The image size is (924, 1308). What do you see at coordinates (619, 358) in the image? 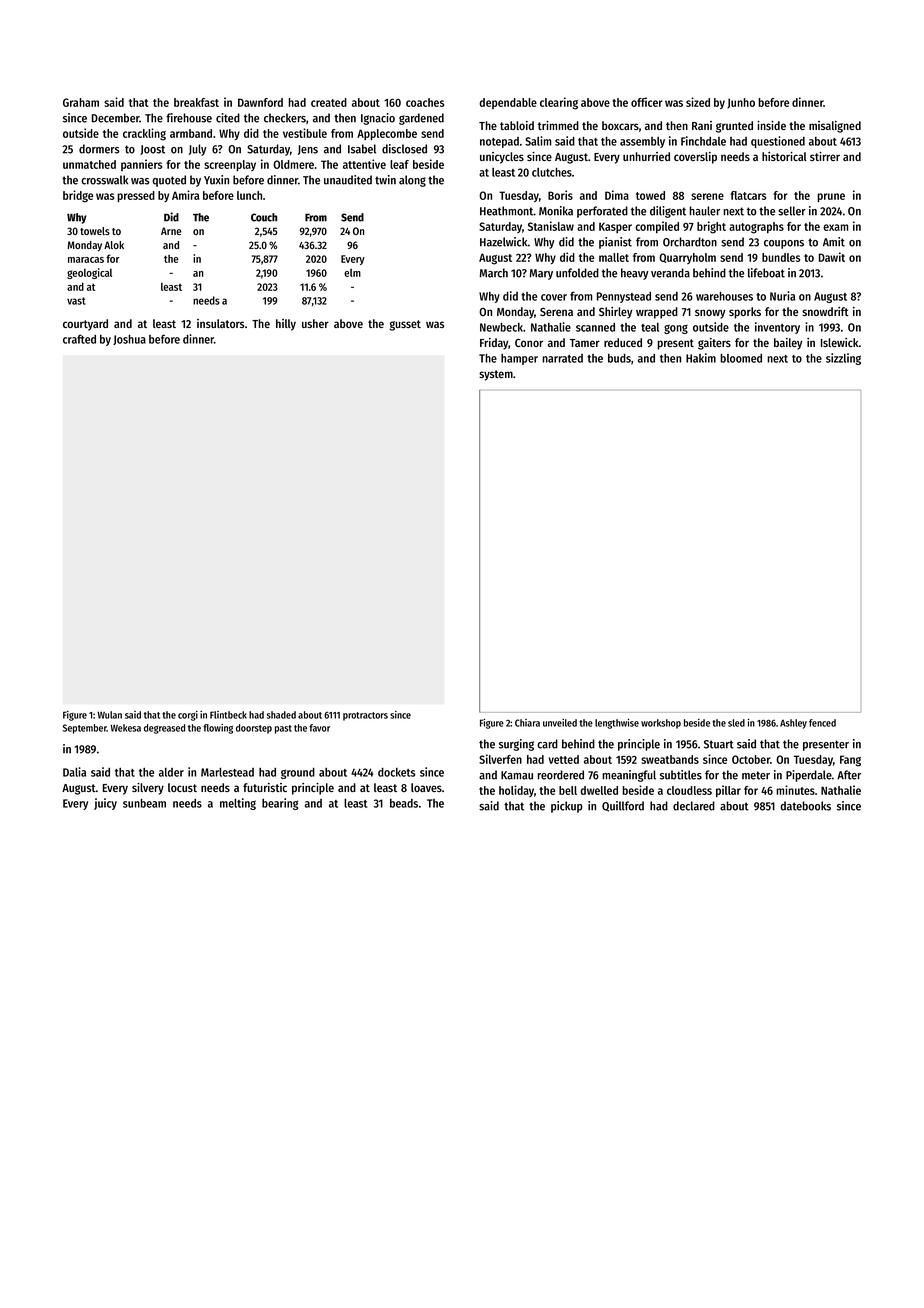
I see `buds` at bounding box center [619, 358].
